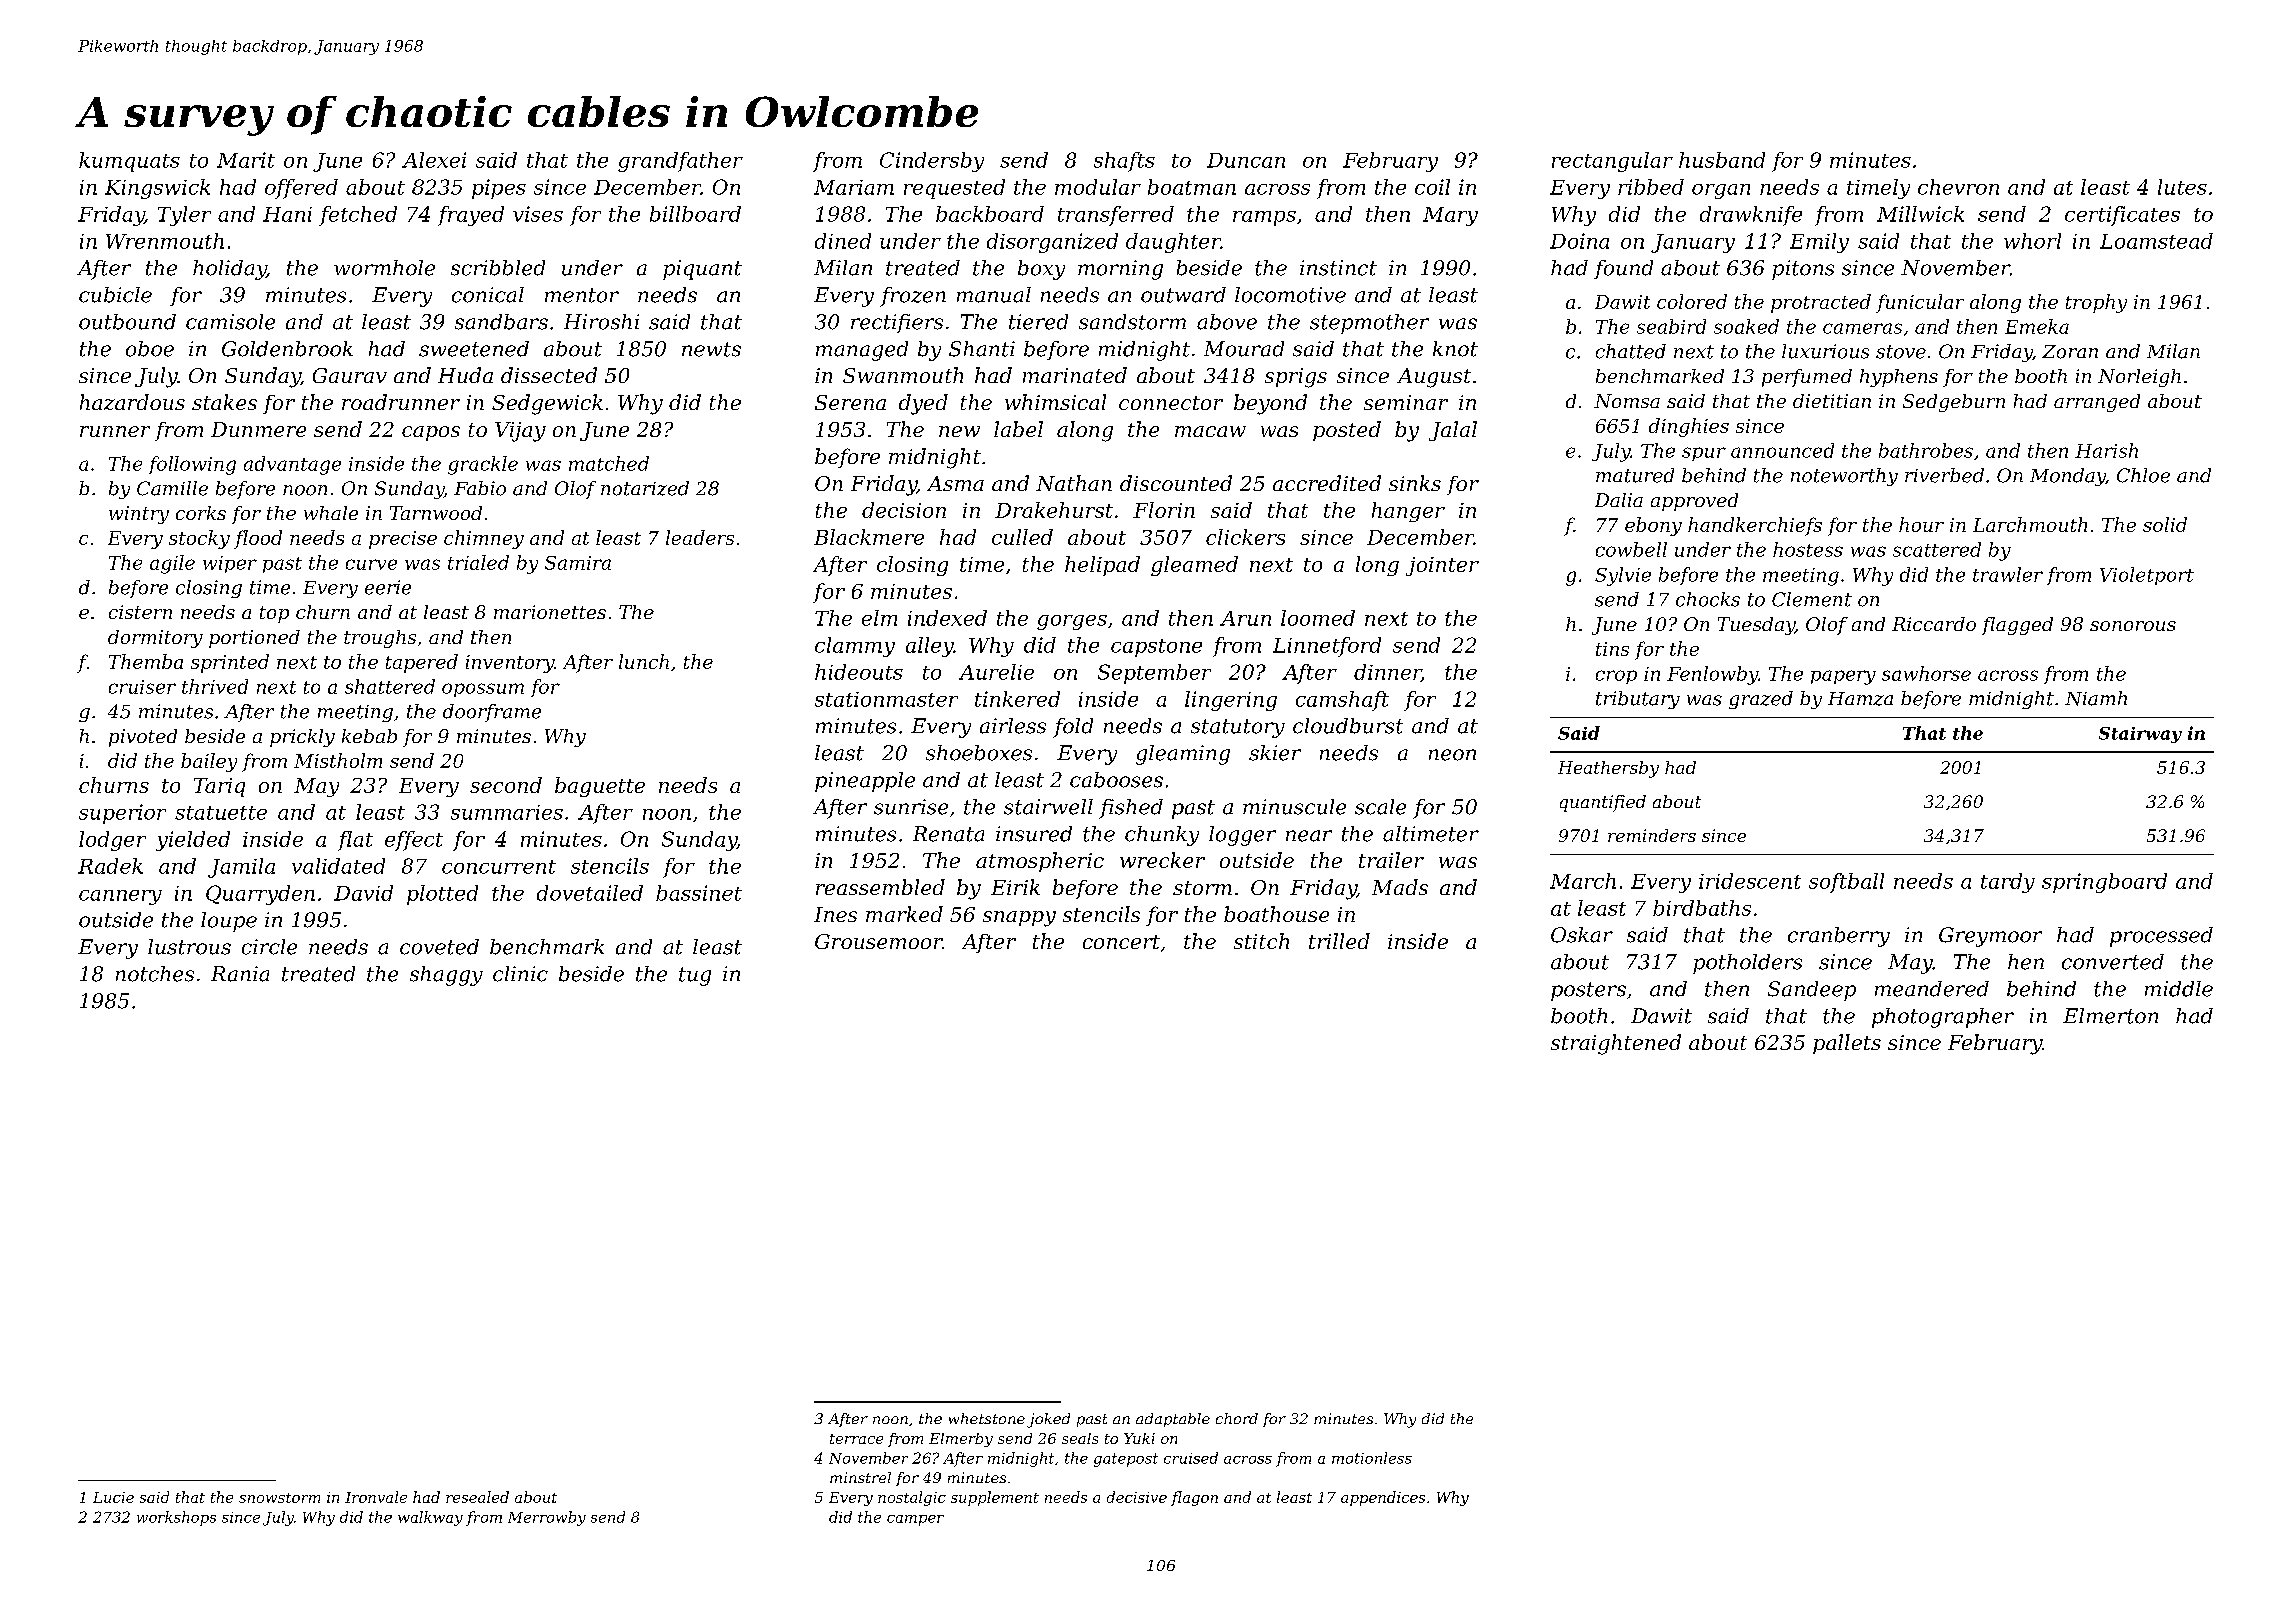  What do you see at coordinates (1041, 270) in the document?
I see `boxy` at bounding box center [1041, 270].
